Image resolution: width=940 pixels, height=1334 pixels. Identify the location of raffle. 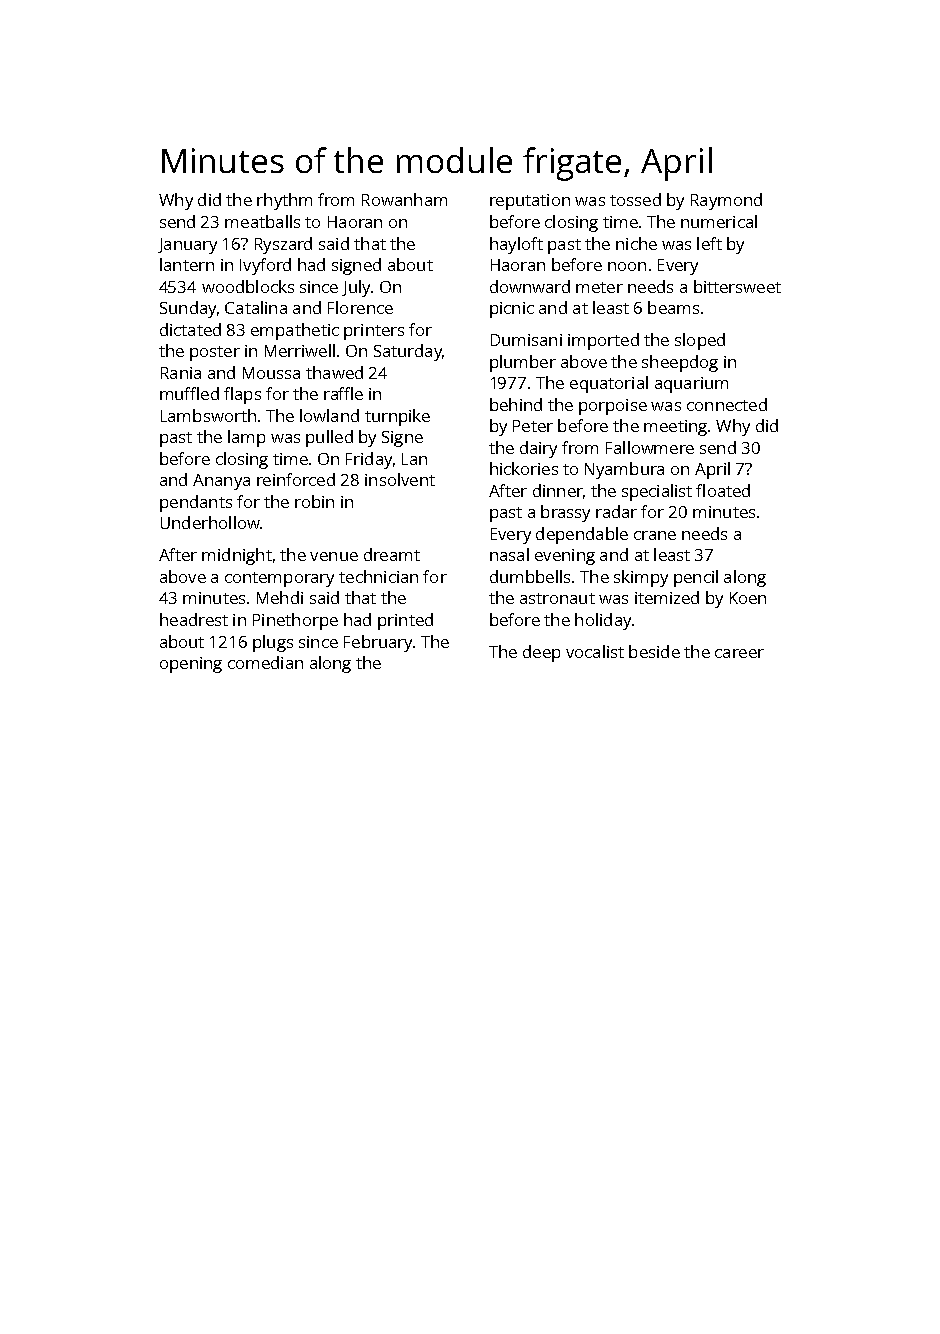
(343, 393).
